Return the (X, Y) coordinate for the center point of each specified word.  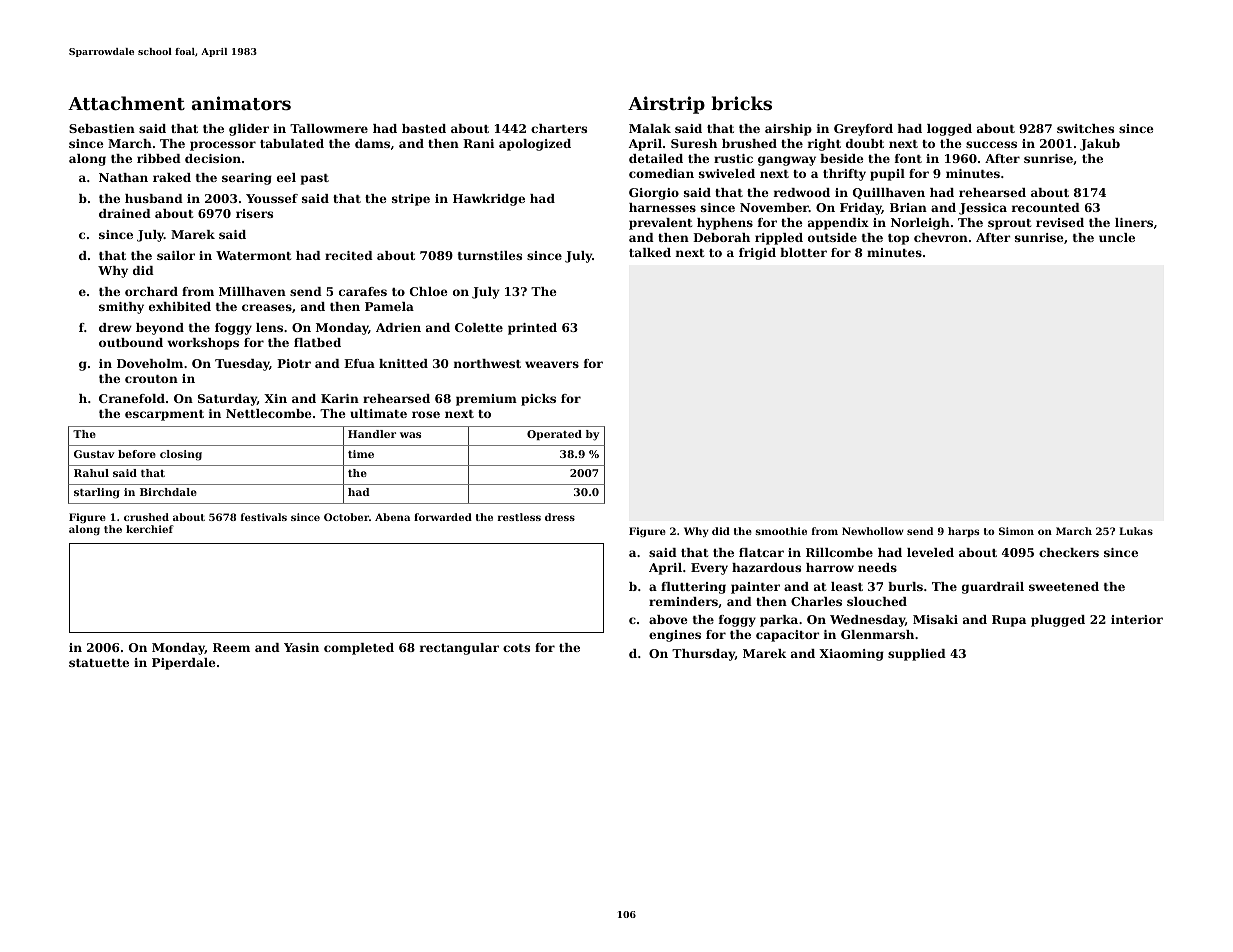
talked (650, 252)
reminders (683, 601)
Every (709, 569)
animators (241, 103)
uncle (1117, 237)
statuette (99, 663)
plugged (1058, 621)
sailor (176, 255)
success (991, 144)
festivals (264, 517)
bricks (741, 103)
